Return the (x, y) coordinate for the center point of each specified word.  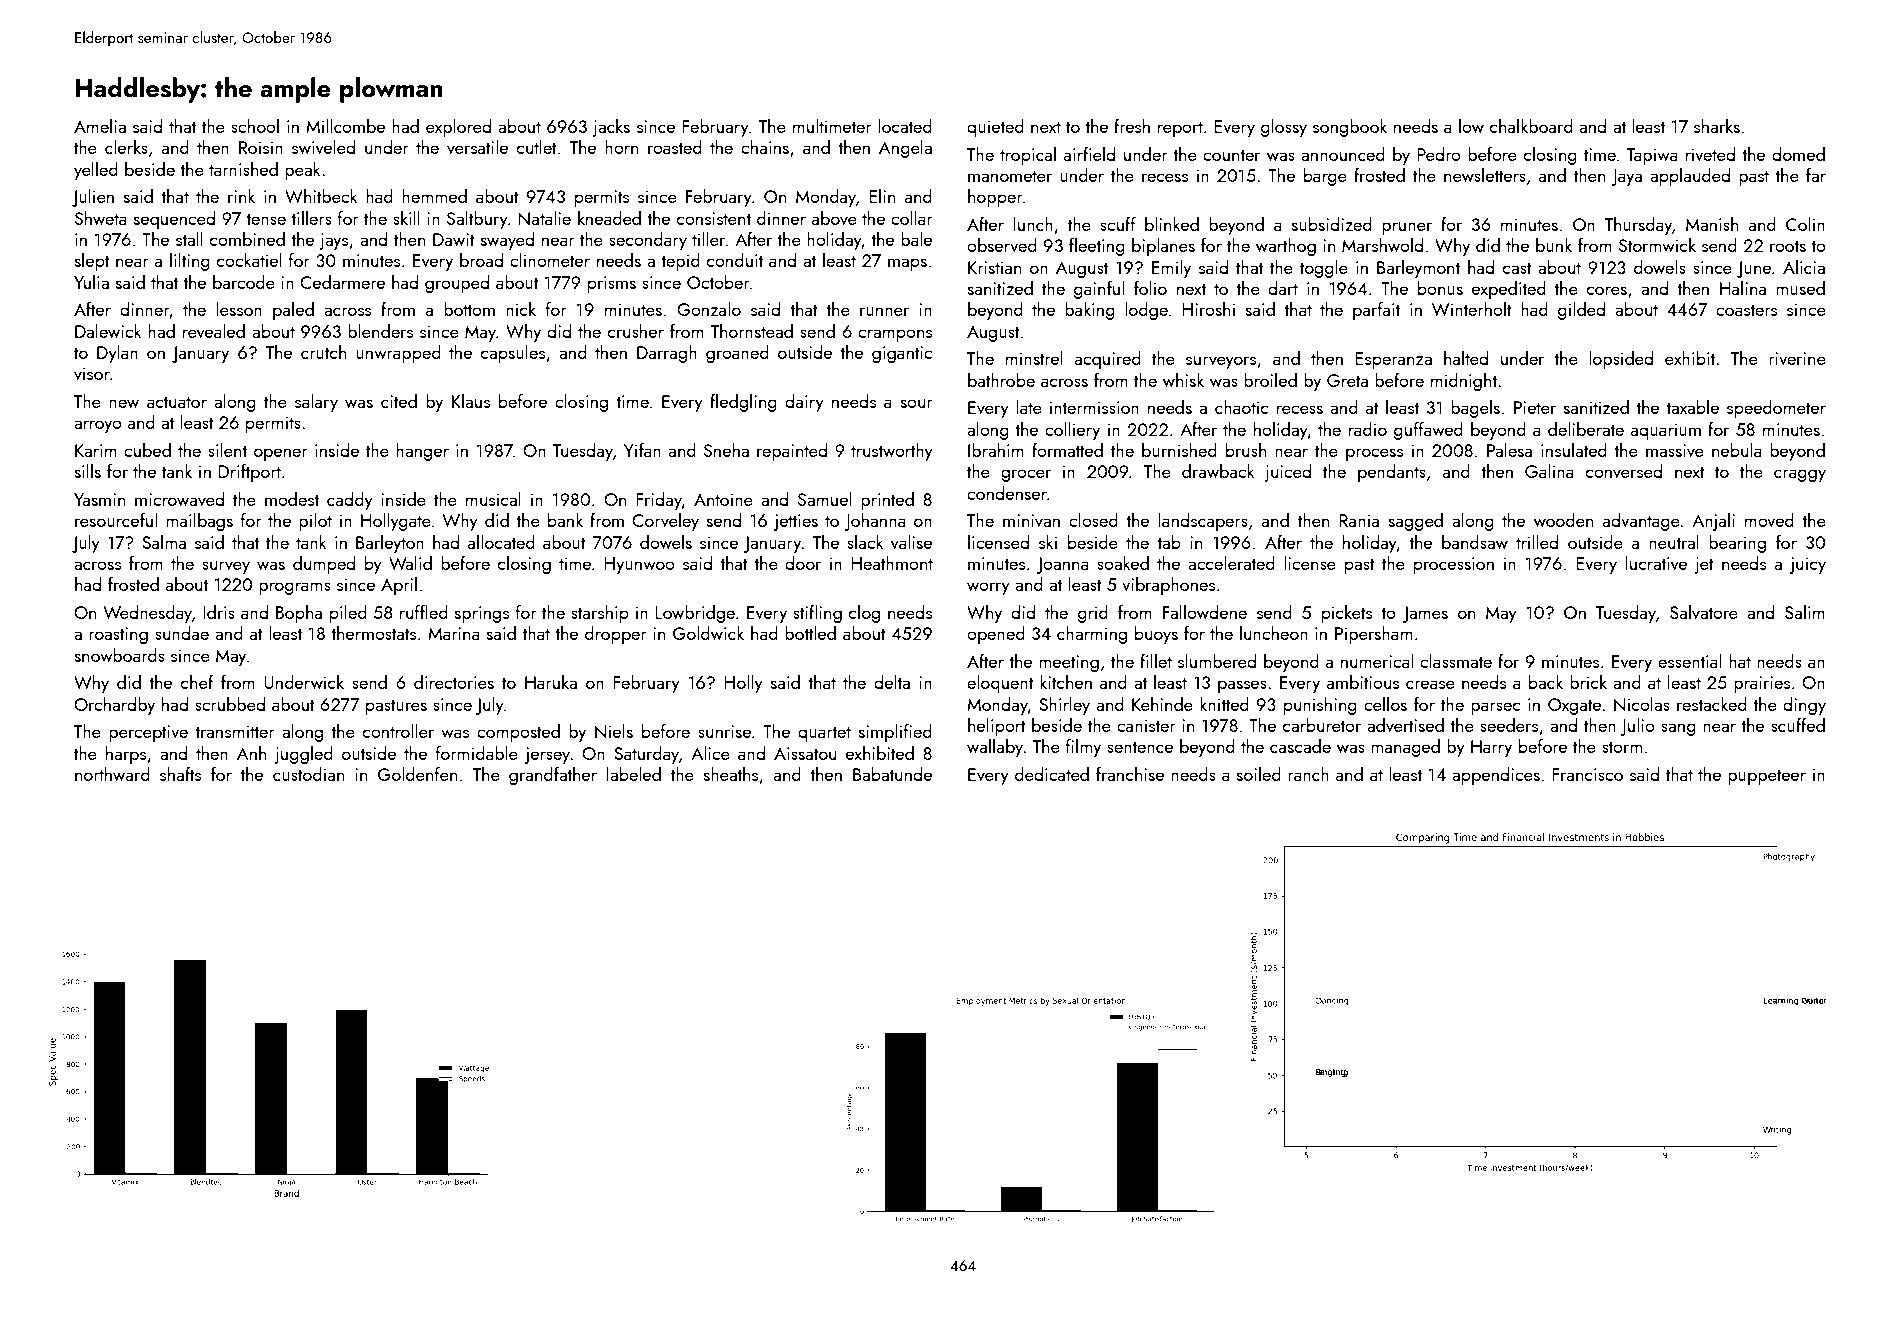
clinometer (550, 260)
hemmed (434, 196)
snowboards (120, 655)
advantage (1641, 522)
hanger (422, 452)
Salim (1805, 612)
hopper (995, 198)
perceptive (148, 733)
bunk (1554, 245)
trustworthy (892, 452)
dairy (804, 403)
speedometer (1776, 409)
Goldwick (708, 633)
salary (316, 403)
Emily (1171, 269)
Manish (1712, 224)
